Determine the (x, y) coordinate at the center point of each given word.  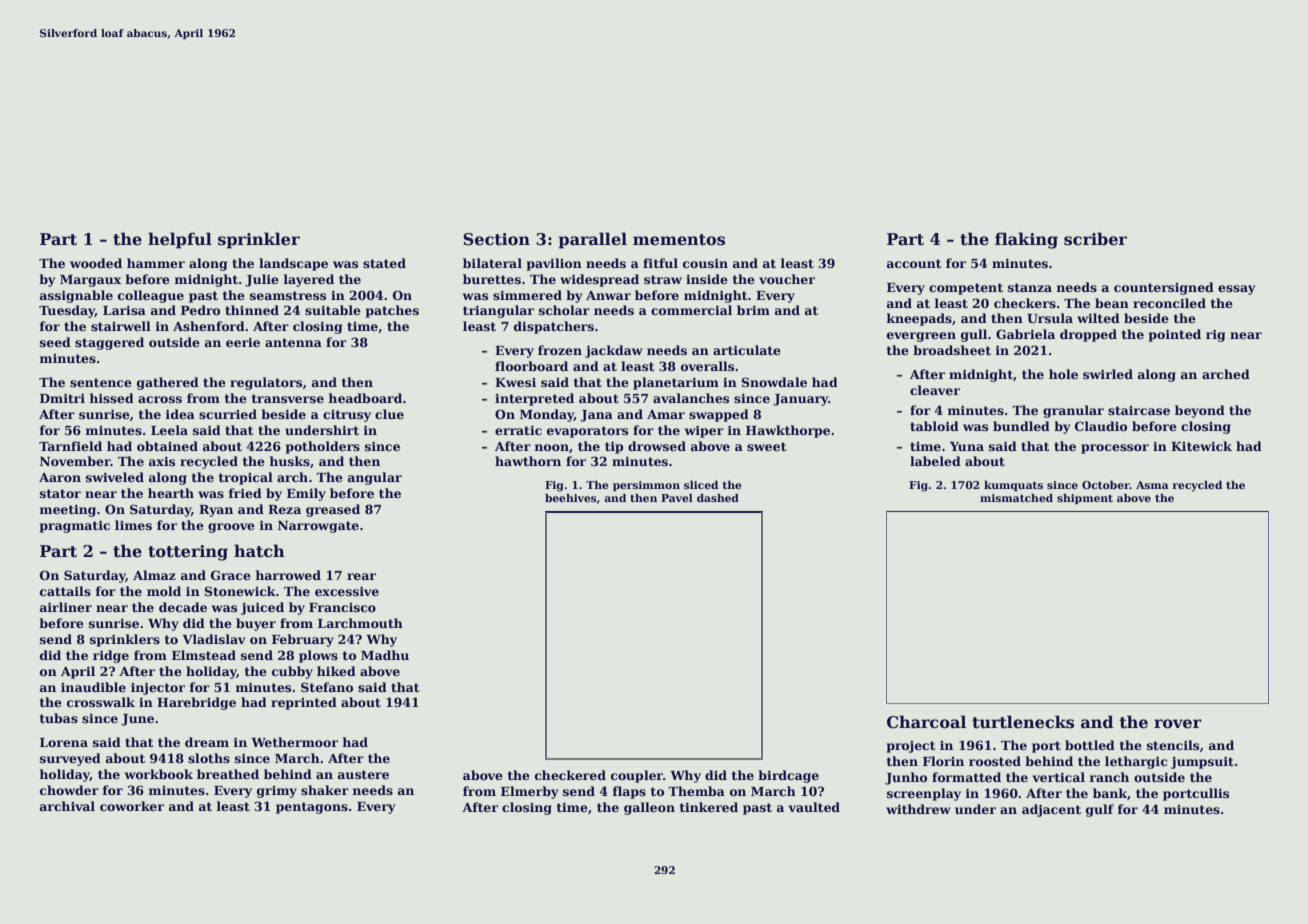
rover (1178, 724)
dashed (718, 498)
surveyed (70, 759)
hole (1063, 374)
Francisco (342, 607)
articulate (747, 350)
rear (361, 576)
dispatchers (554, 327)
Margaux (90, 281)
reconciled (1169, 303)
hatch (259, 551)
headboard (365, 398)
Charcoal (926, 722)
